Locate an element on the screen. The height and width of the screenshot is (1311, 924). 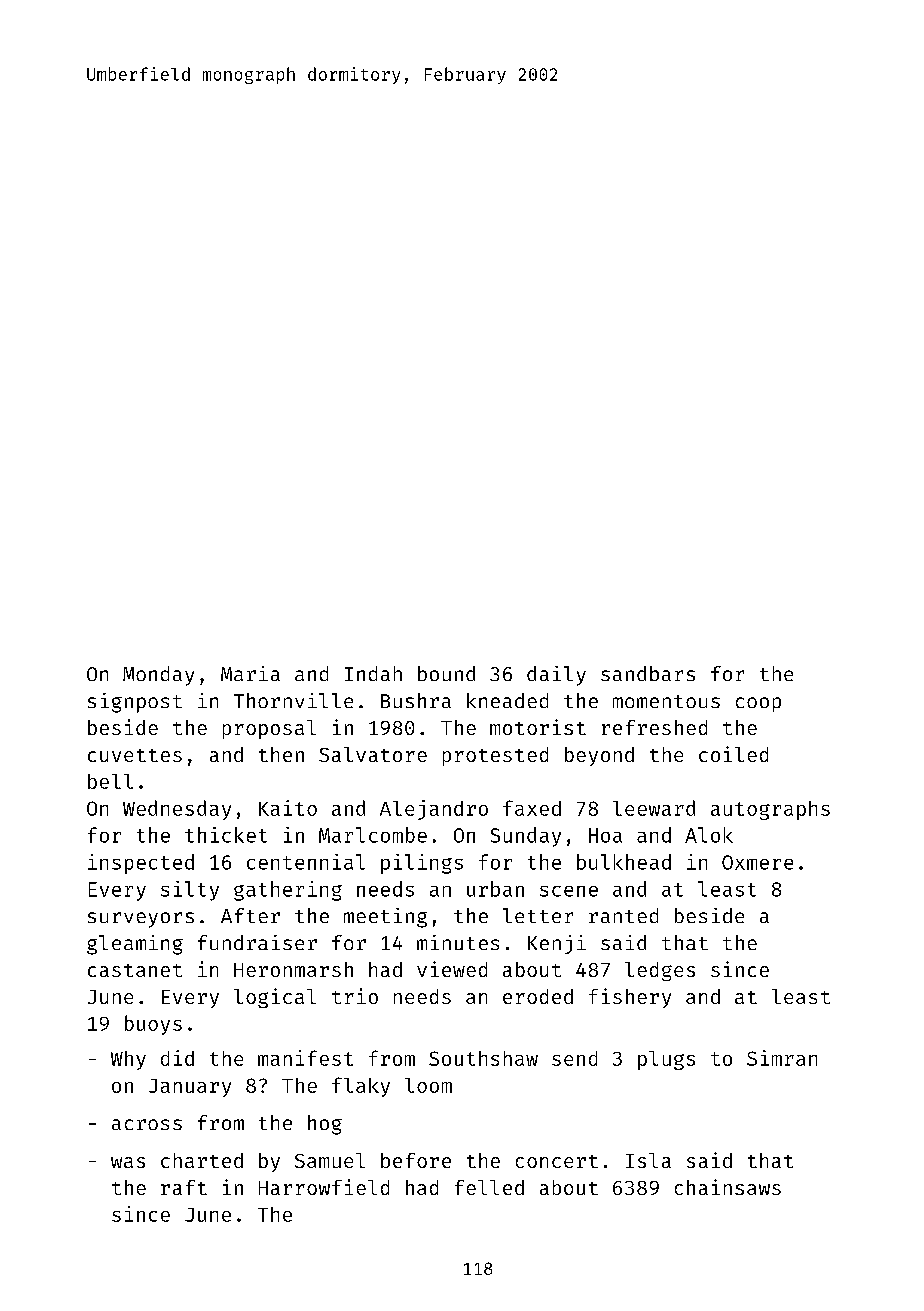
bulkhead is located at coordinates (624, 862).
